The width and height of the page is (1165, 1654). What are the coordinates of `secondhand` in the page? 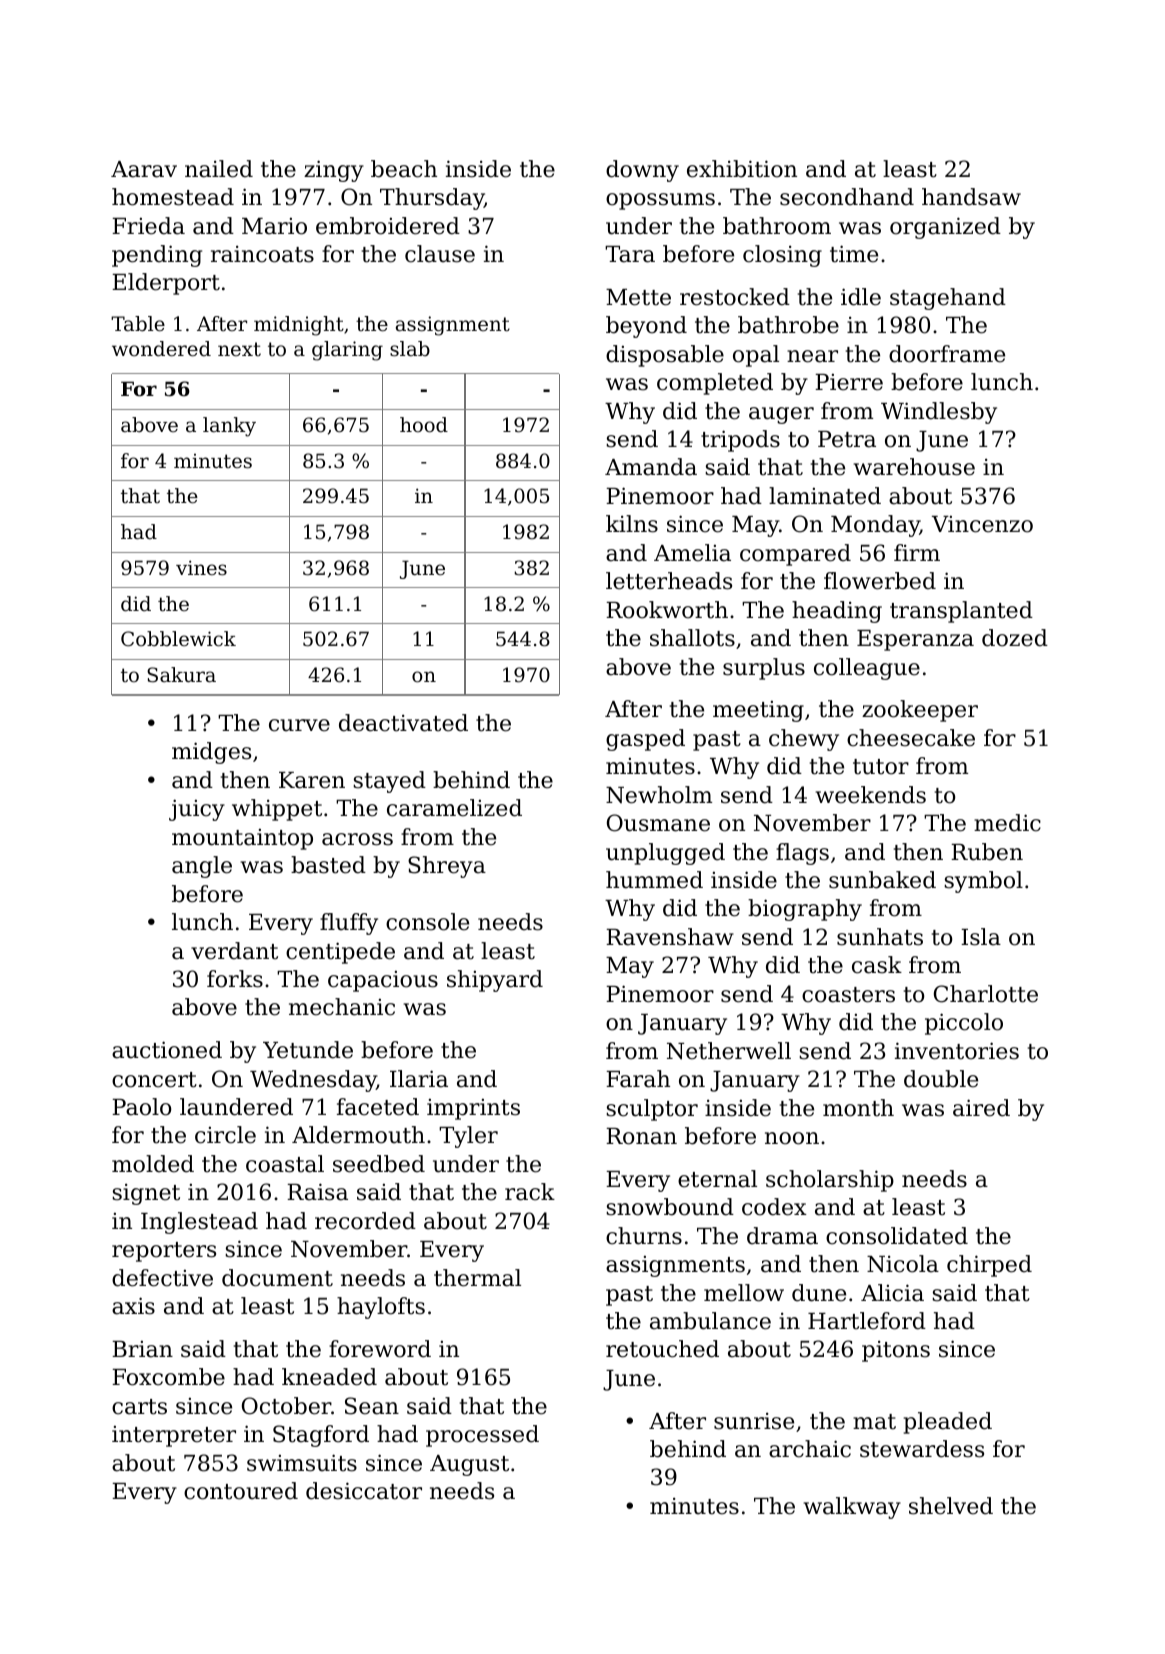 It's located at (847, 197).
